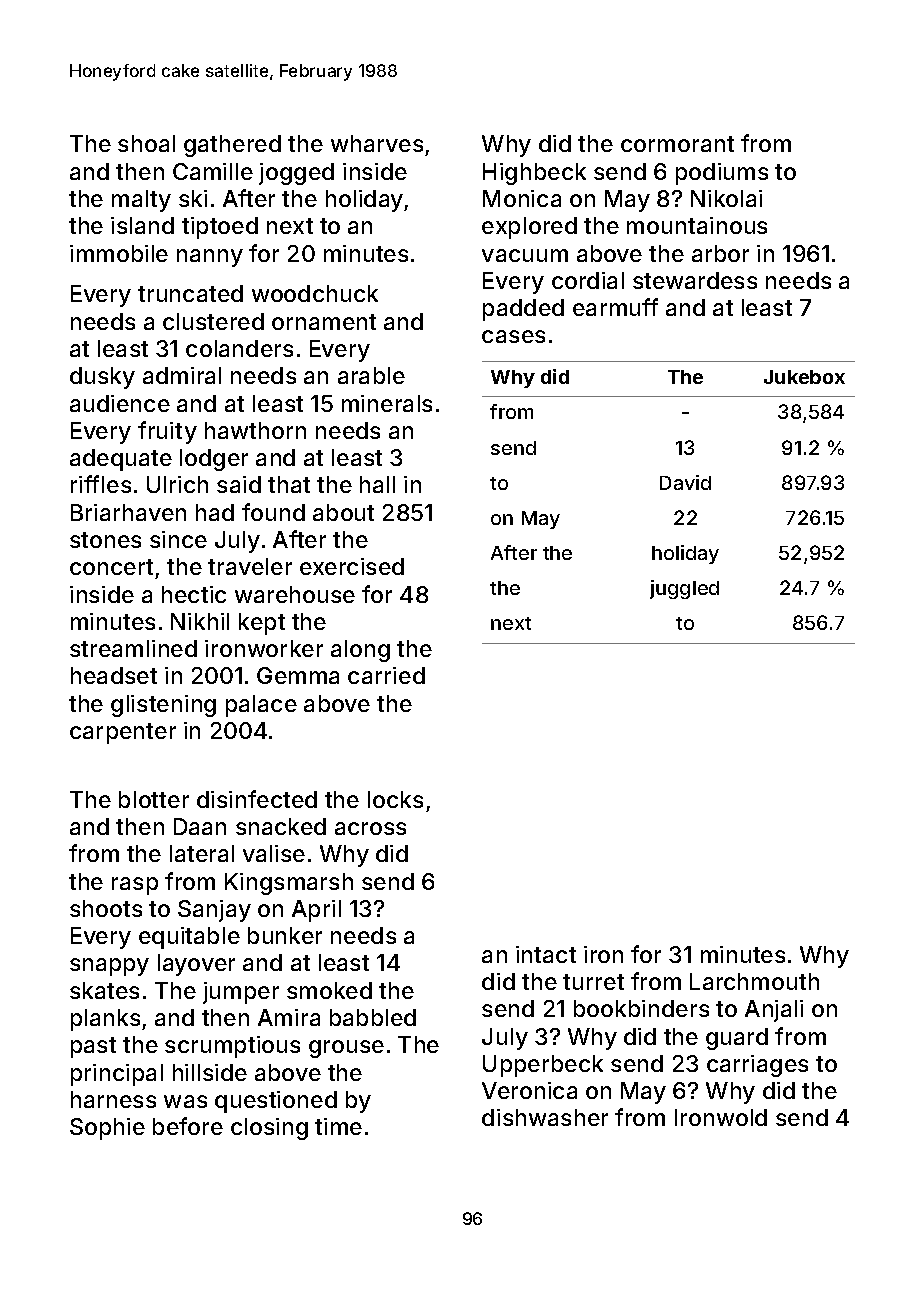  I want to click on locks, so click(395, 799).
